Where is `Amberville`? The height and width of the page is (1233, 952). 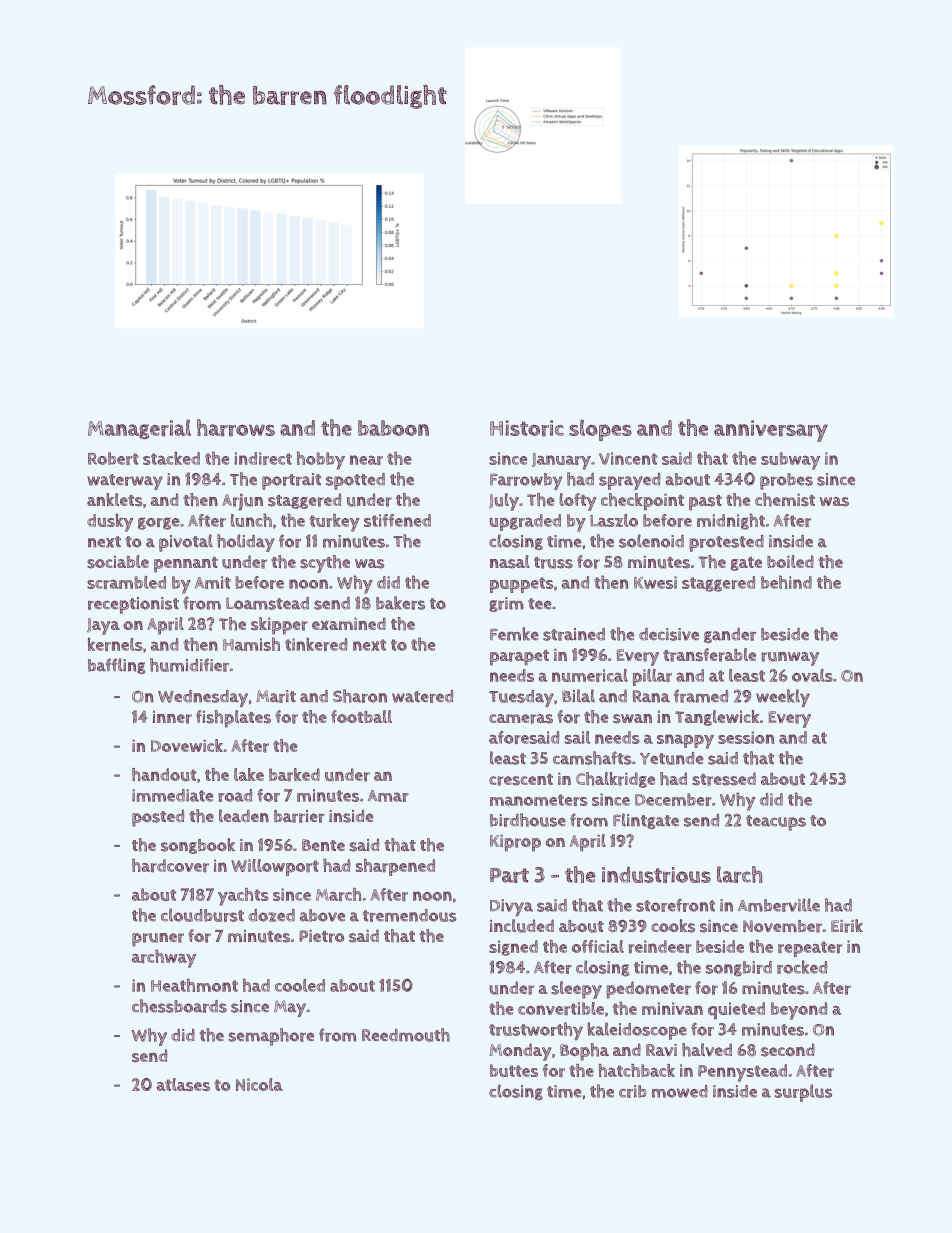 Amberville is located at coordinates (779, 905).
